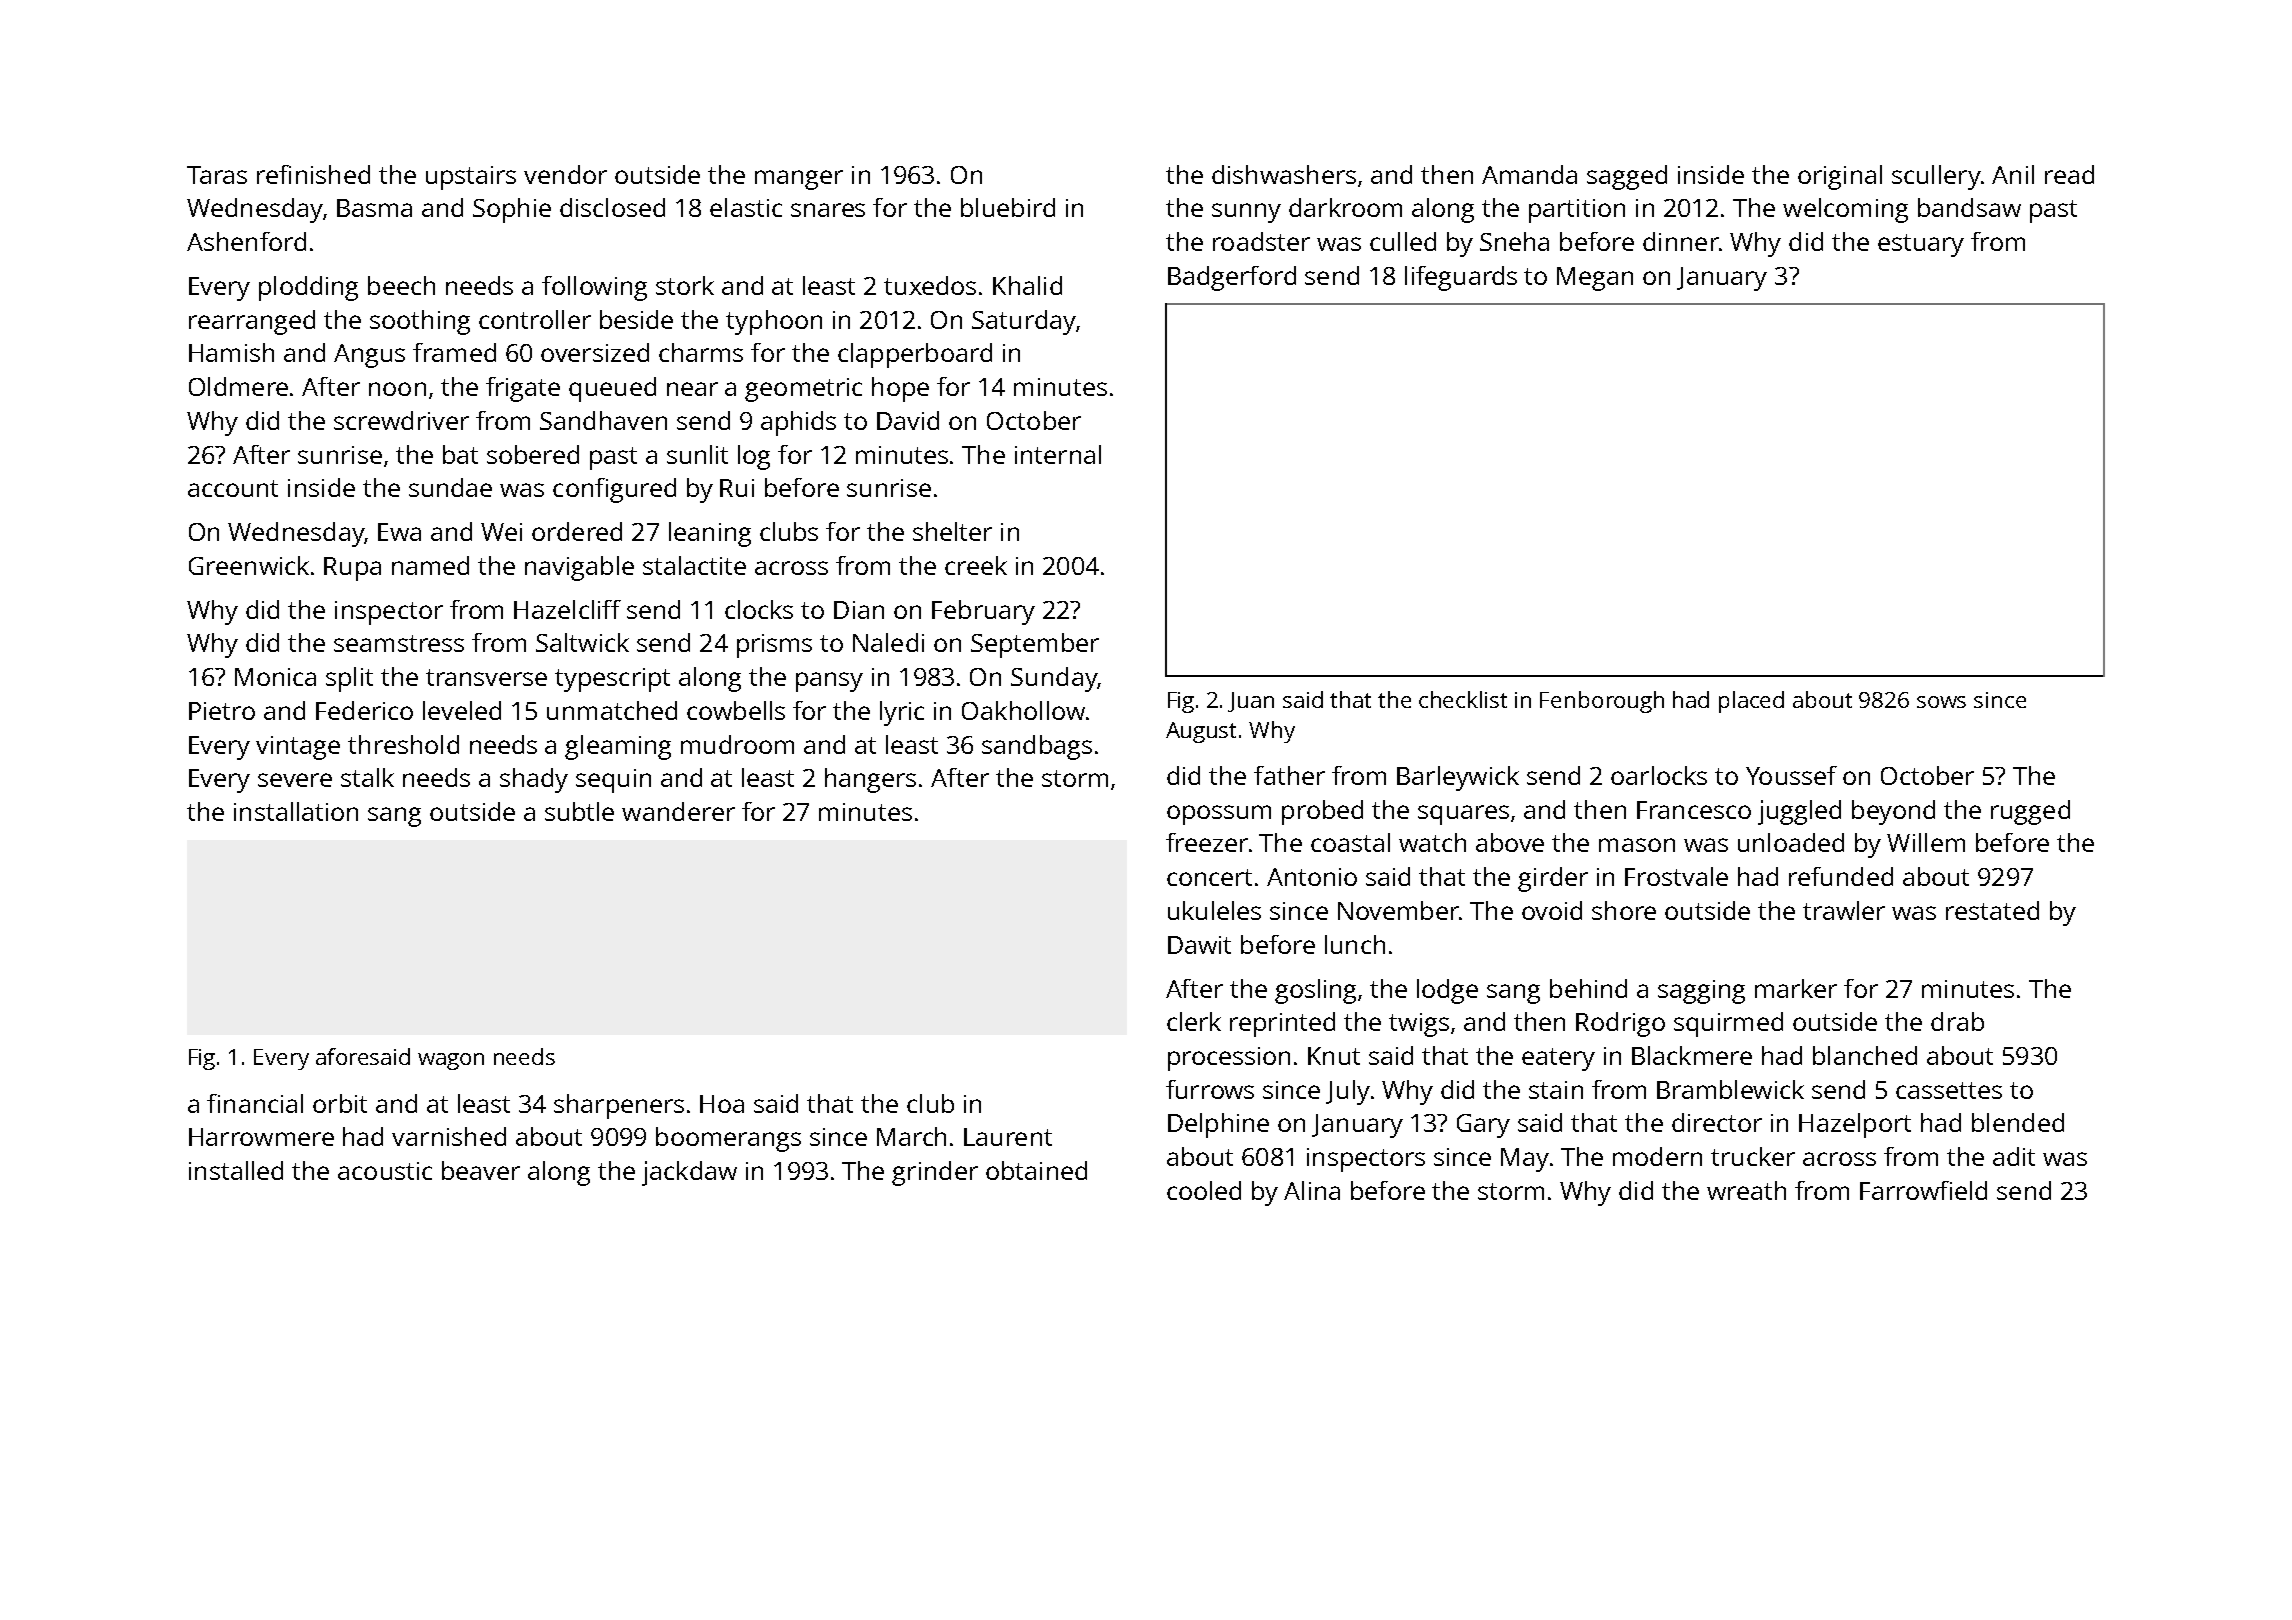 This document has width=2292, height=1620. Describe the element at coordinates (1588, 988) in the document. I see `behind` at that location.
